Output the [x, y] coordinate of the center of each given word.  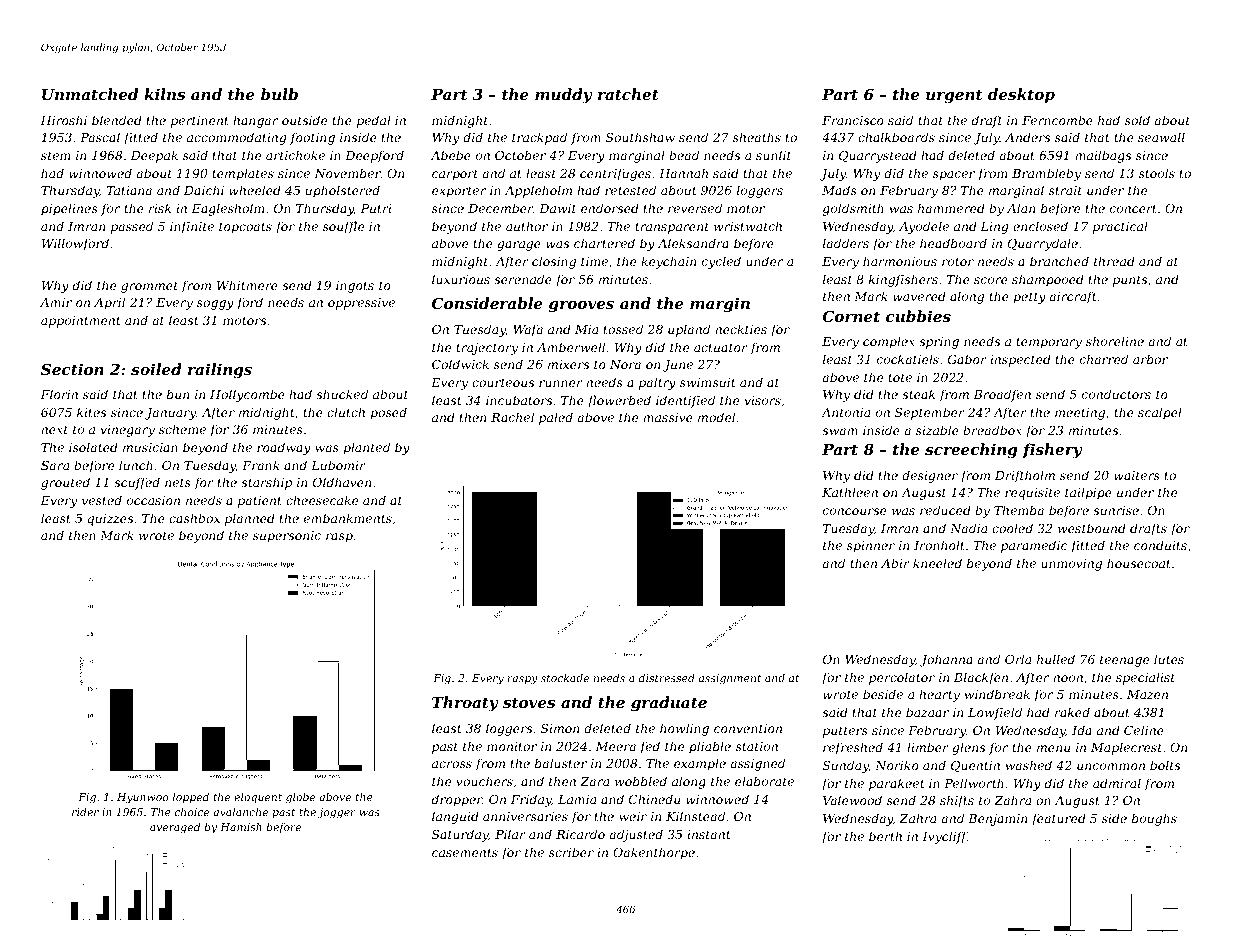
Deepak [154, 156]
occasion [153, 500]
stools [1157, 173]
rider [85, 812]
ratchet [628, 94]
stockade [565, 678]
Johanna [946, 660]
